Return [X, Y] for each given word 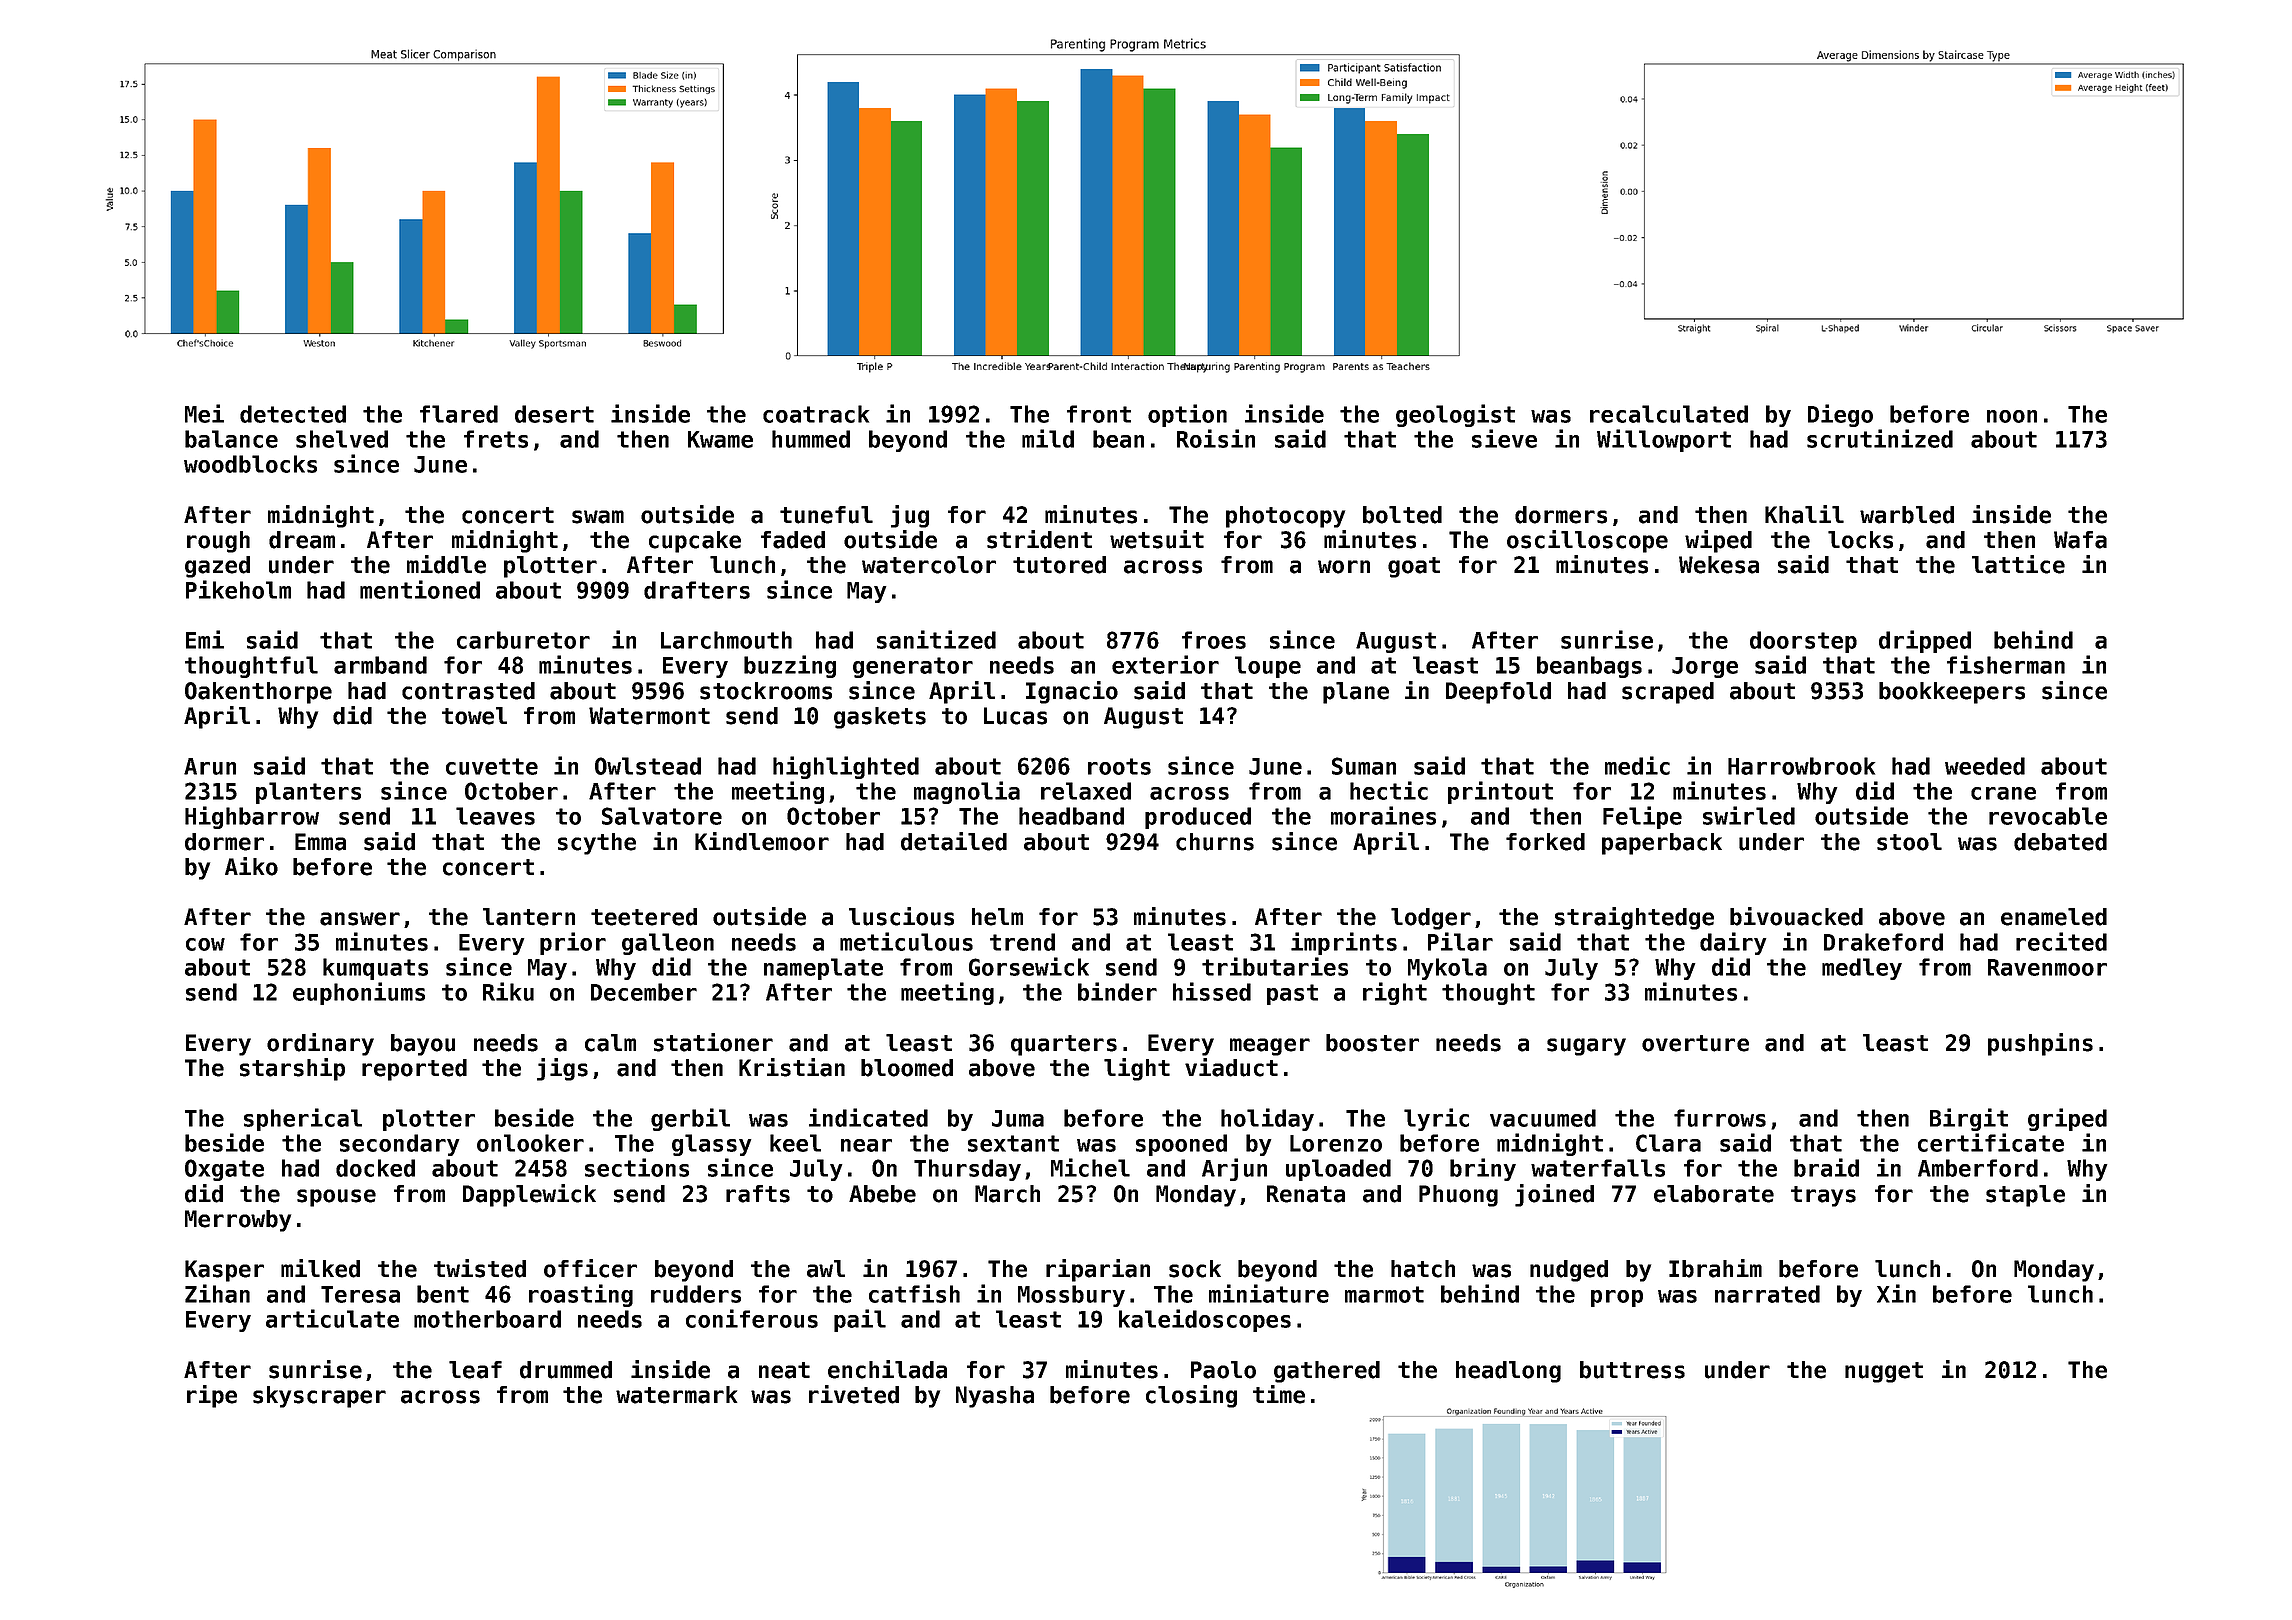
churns [1215, 842]
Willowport [1664, 440]
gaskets [880, 718]
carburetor [523, 640]
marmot [1384, 1294]
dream [302, 540]
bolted [1402, 515]
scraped [1668, 693]
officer [590, 1268]
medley [1862, 969]
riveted [854, 1394]
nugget [1884, 1372]
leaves [495, 816]
